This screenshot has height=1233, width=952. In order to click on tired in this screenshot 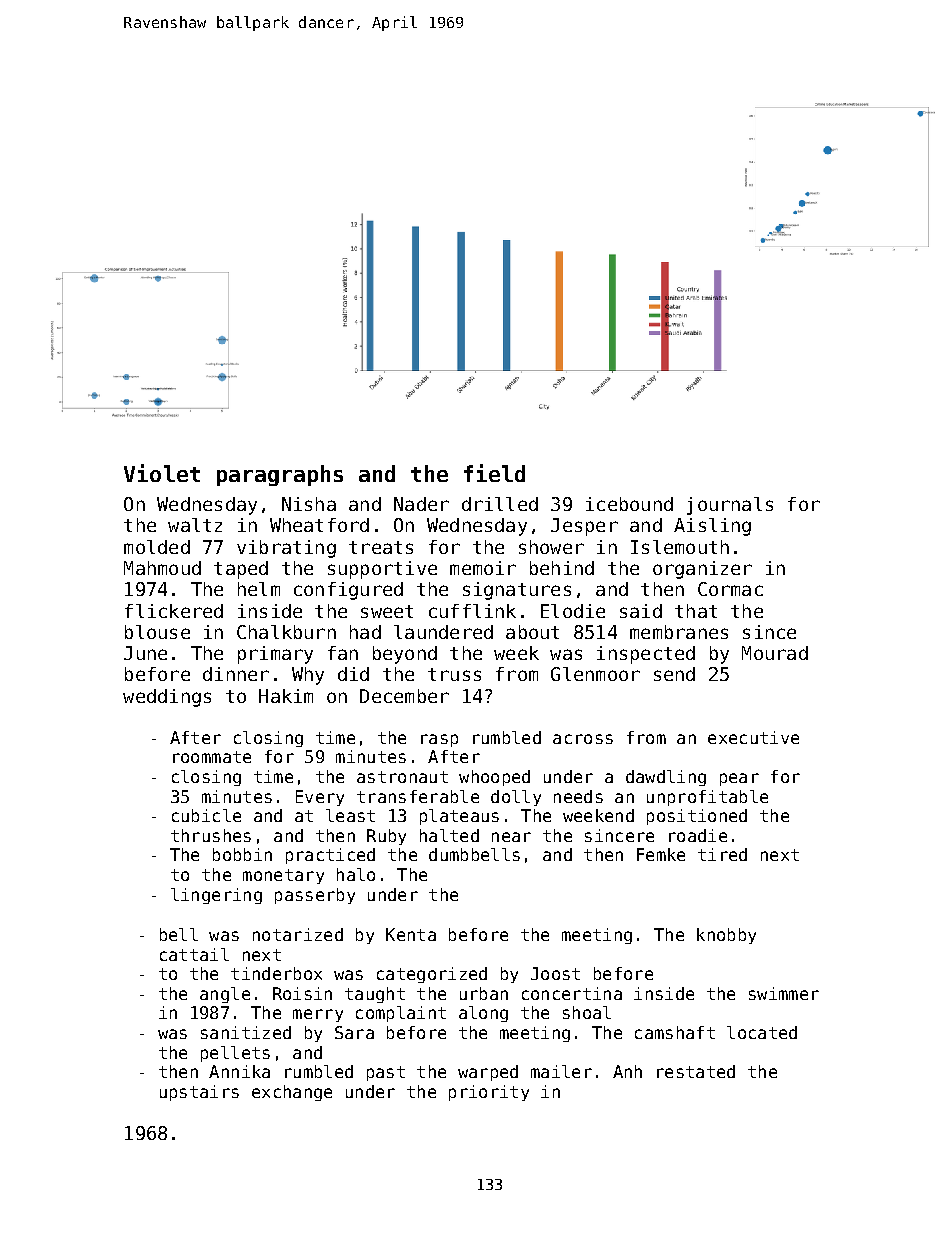, I will do `click(722, 854)`.
